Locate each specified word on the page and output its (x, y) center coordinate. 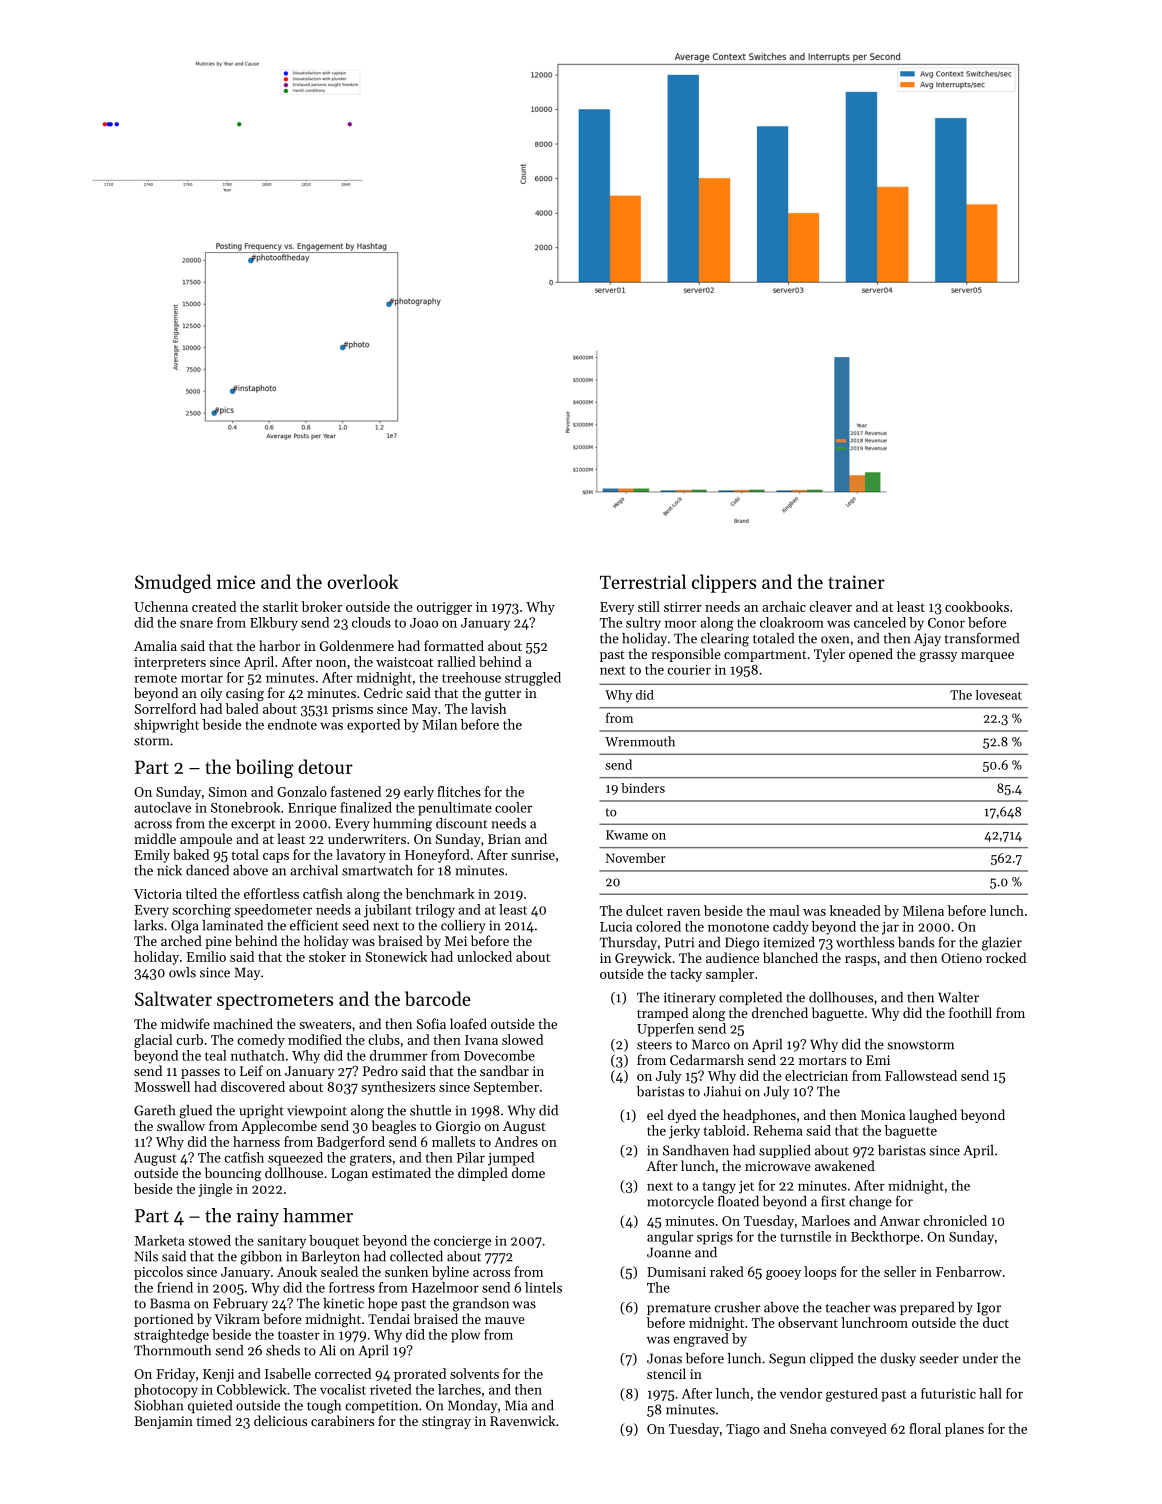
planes (964, 1430)
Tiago (743, 1430)
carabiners (342, 1420)
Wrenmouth (640, 741)
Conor (946, 623)
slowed (522, 1039)
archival (314, 870)
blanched (790, 957)
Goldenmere (357, 645)
